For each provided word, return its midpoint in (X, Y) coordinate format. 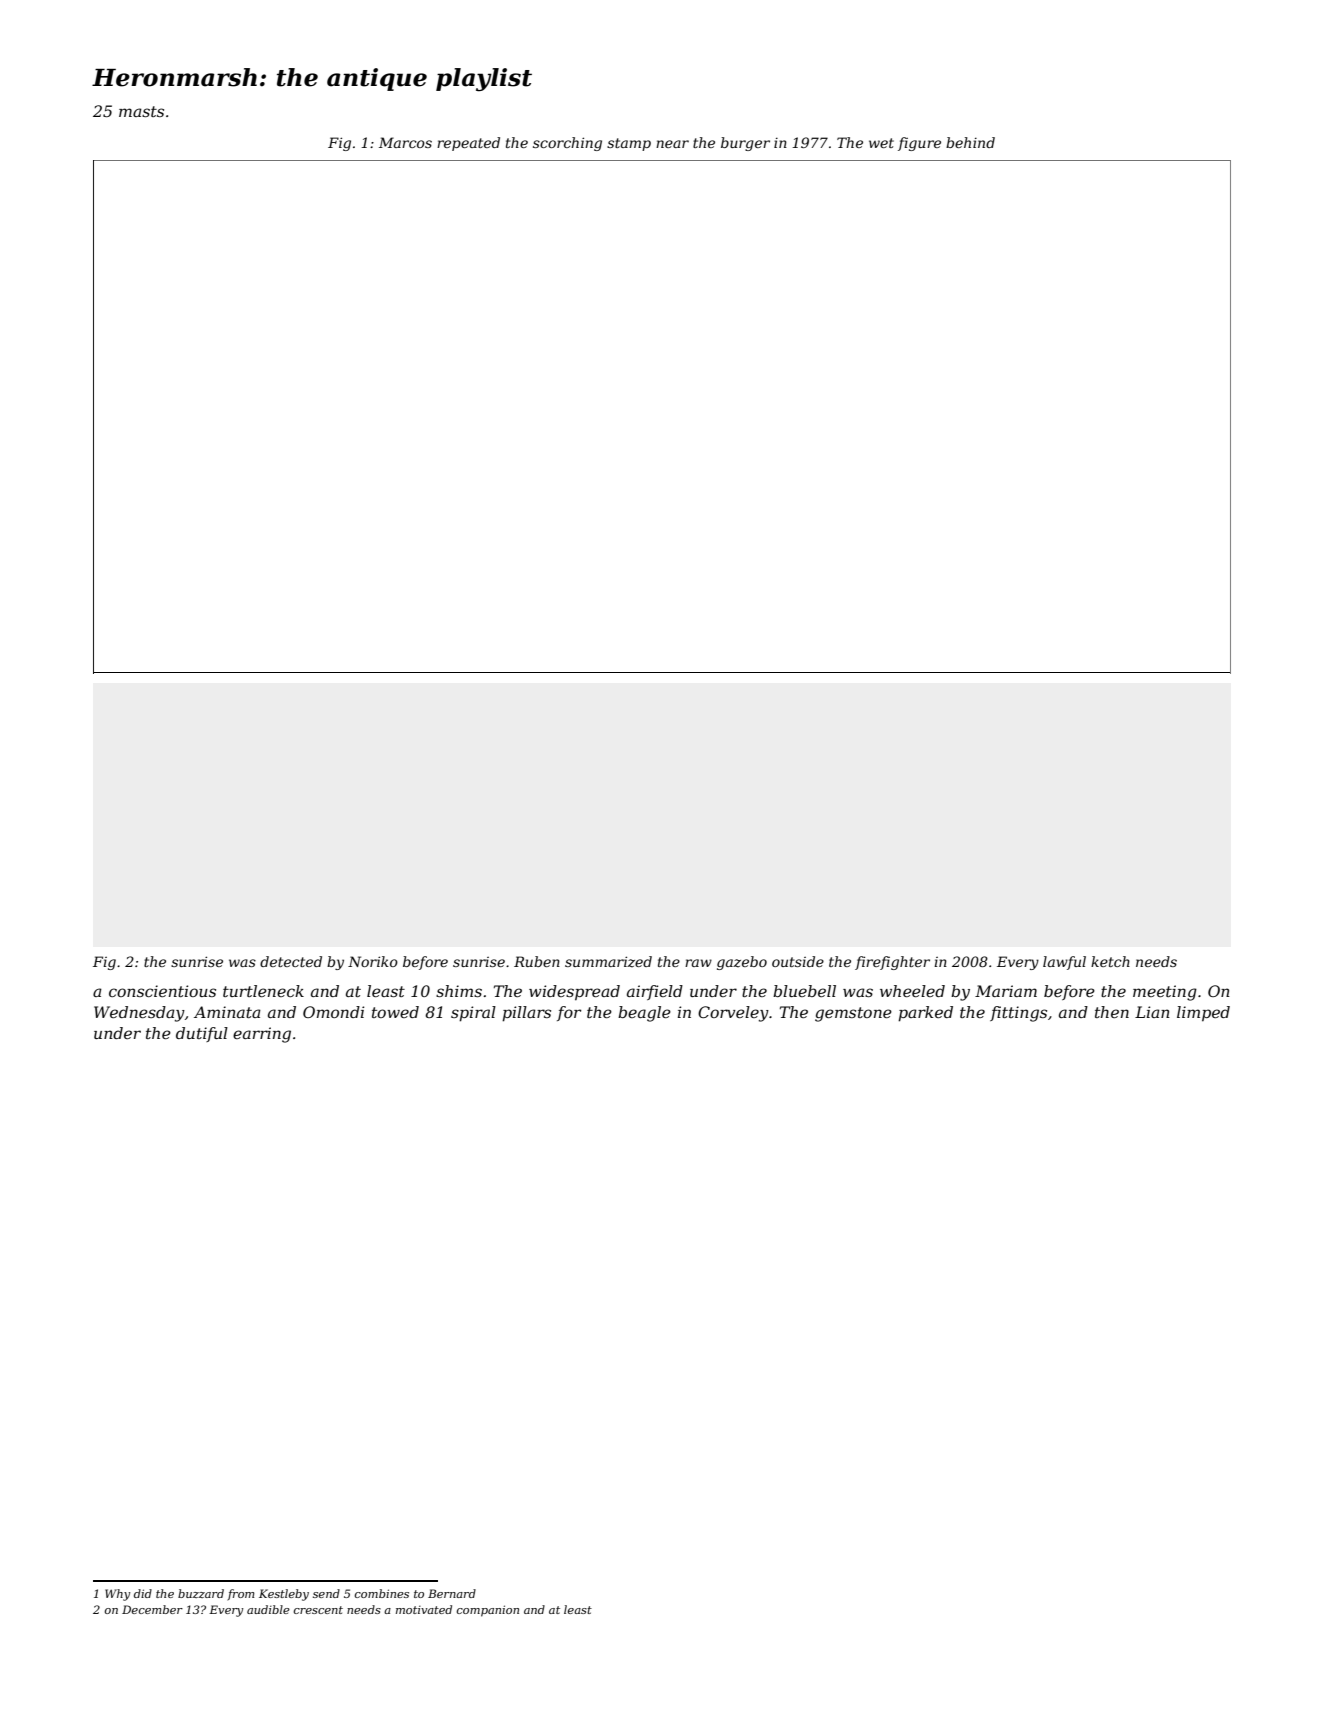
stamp (629, 144)
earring (262, 1035)
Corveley (733, 1014)
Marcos (405, 142)
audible (268, 1609)
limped (1203, 1014)
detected (291, 961)
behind (970, 142)
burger (745, 144)
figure (919, 144)
